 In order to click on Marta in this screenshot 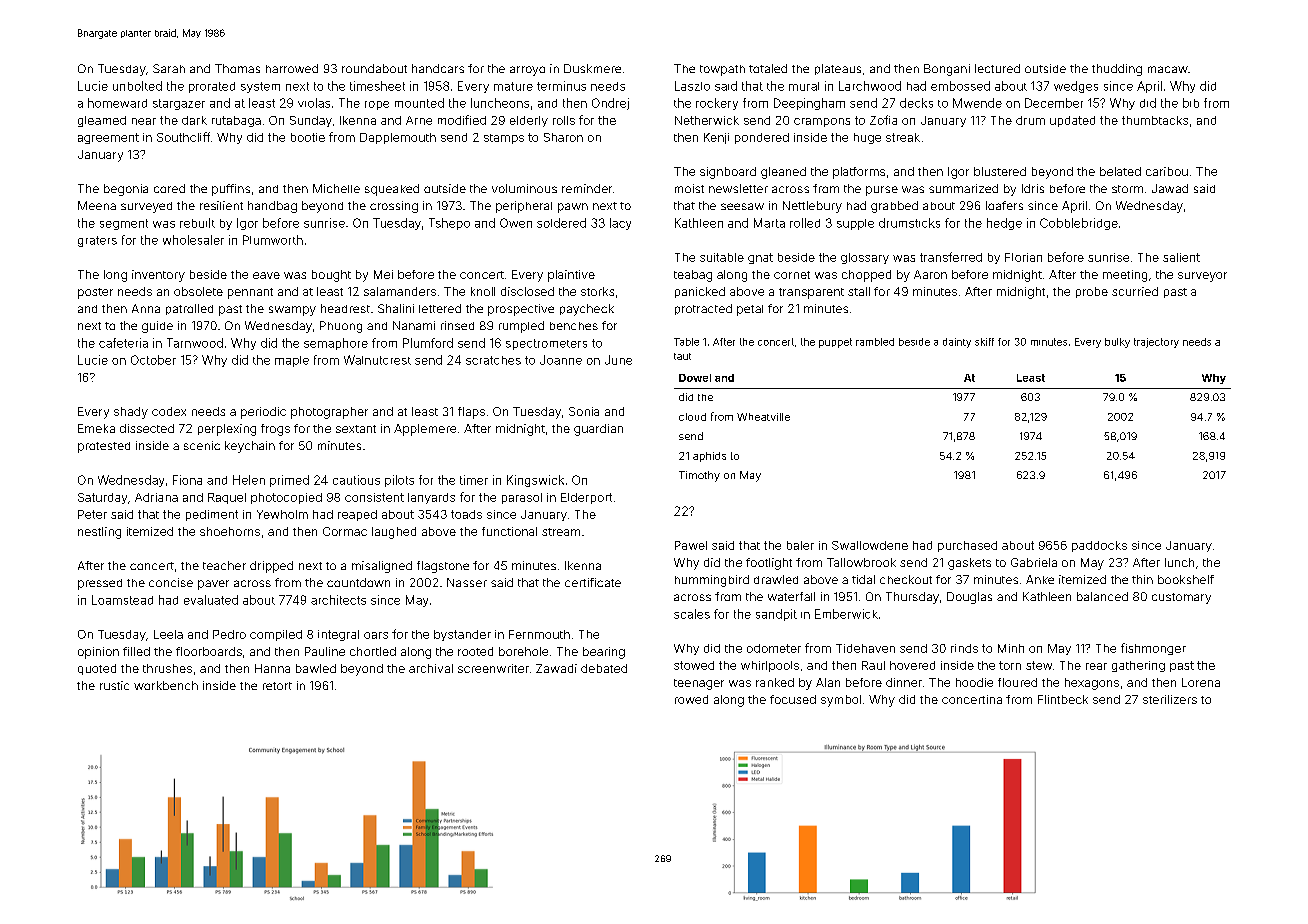, I will do `click(769, 223)`.
